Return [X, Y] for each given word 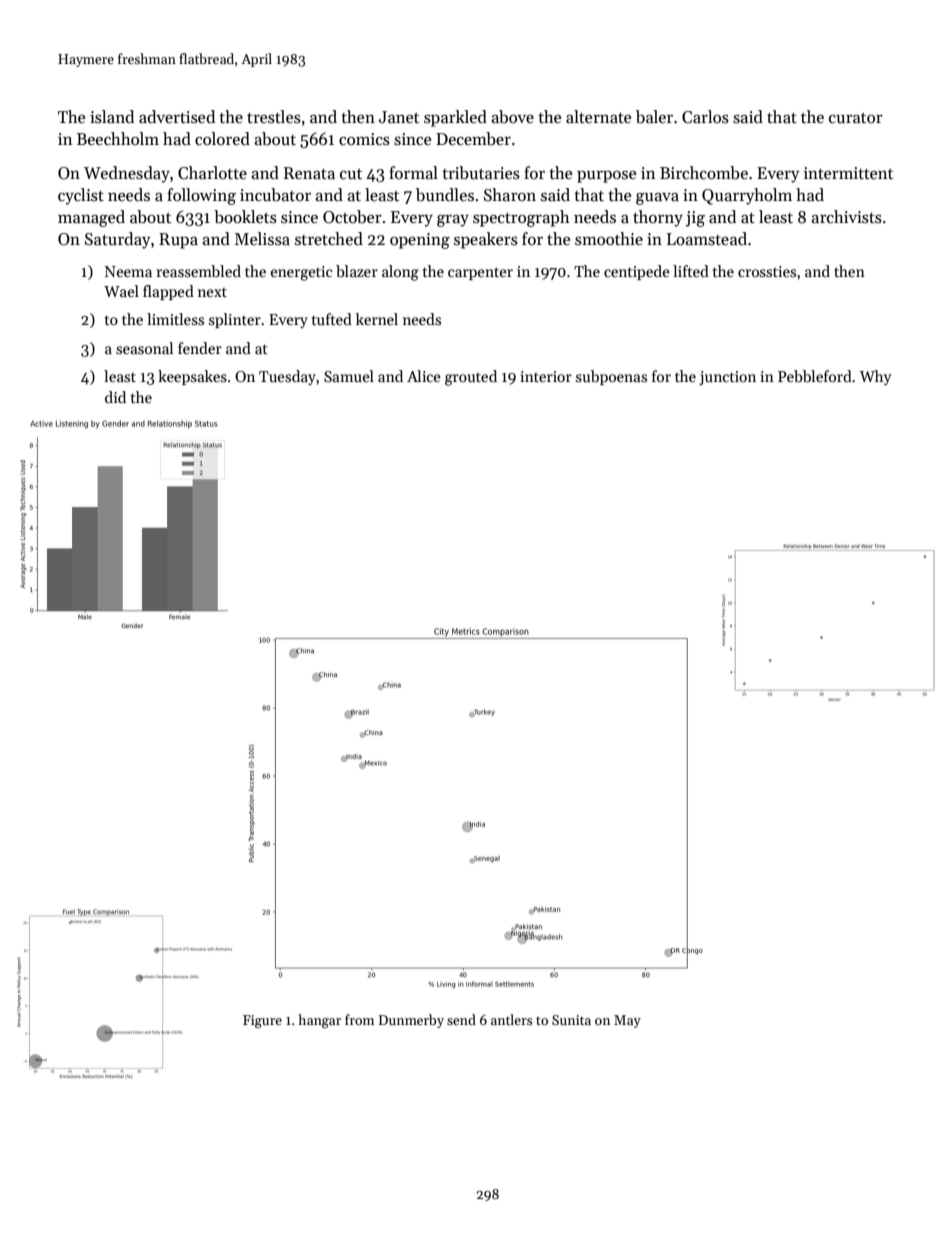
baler [654, 117]
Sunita [571, 1020]
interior [546, 376]
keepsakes [192, 377]
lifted [691, 271]
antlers [511, 1019]
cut [351, 174]
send [461, 1019]
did [115, 397]
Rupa [178, 241]
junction [727, 378]
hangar [319, 1021]
